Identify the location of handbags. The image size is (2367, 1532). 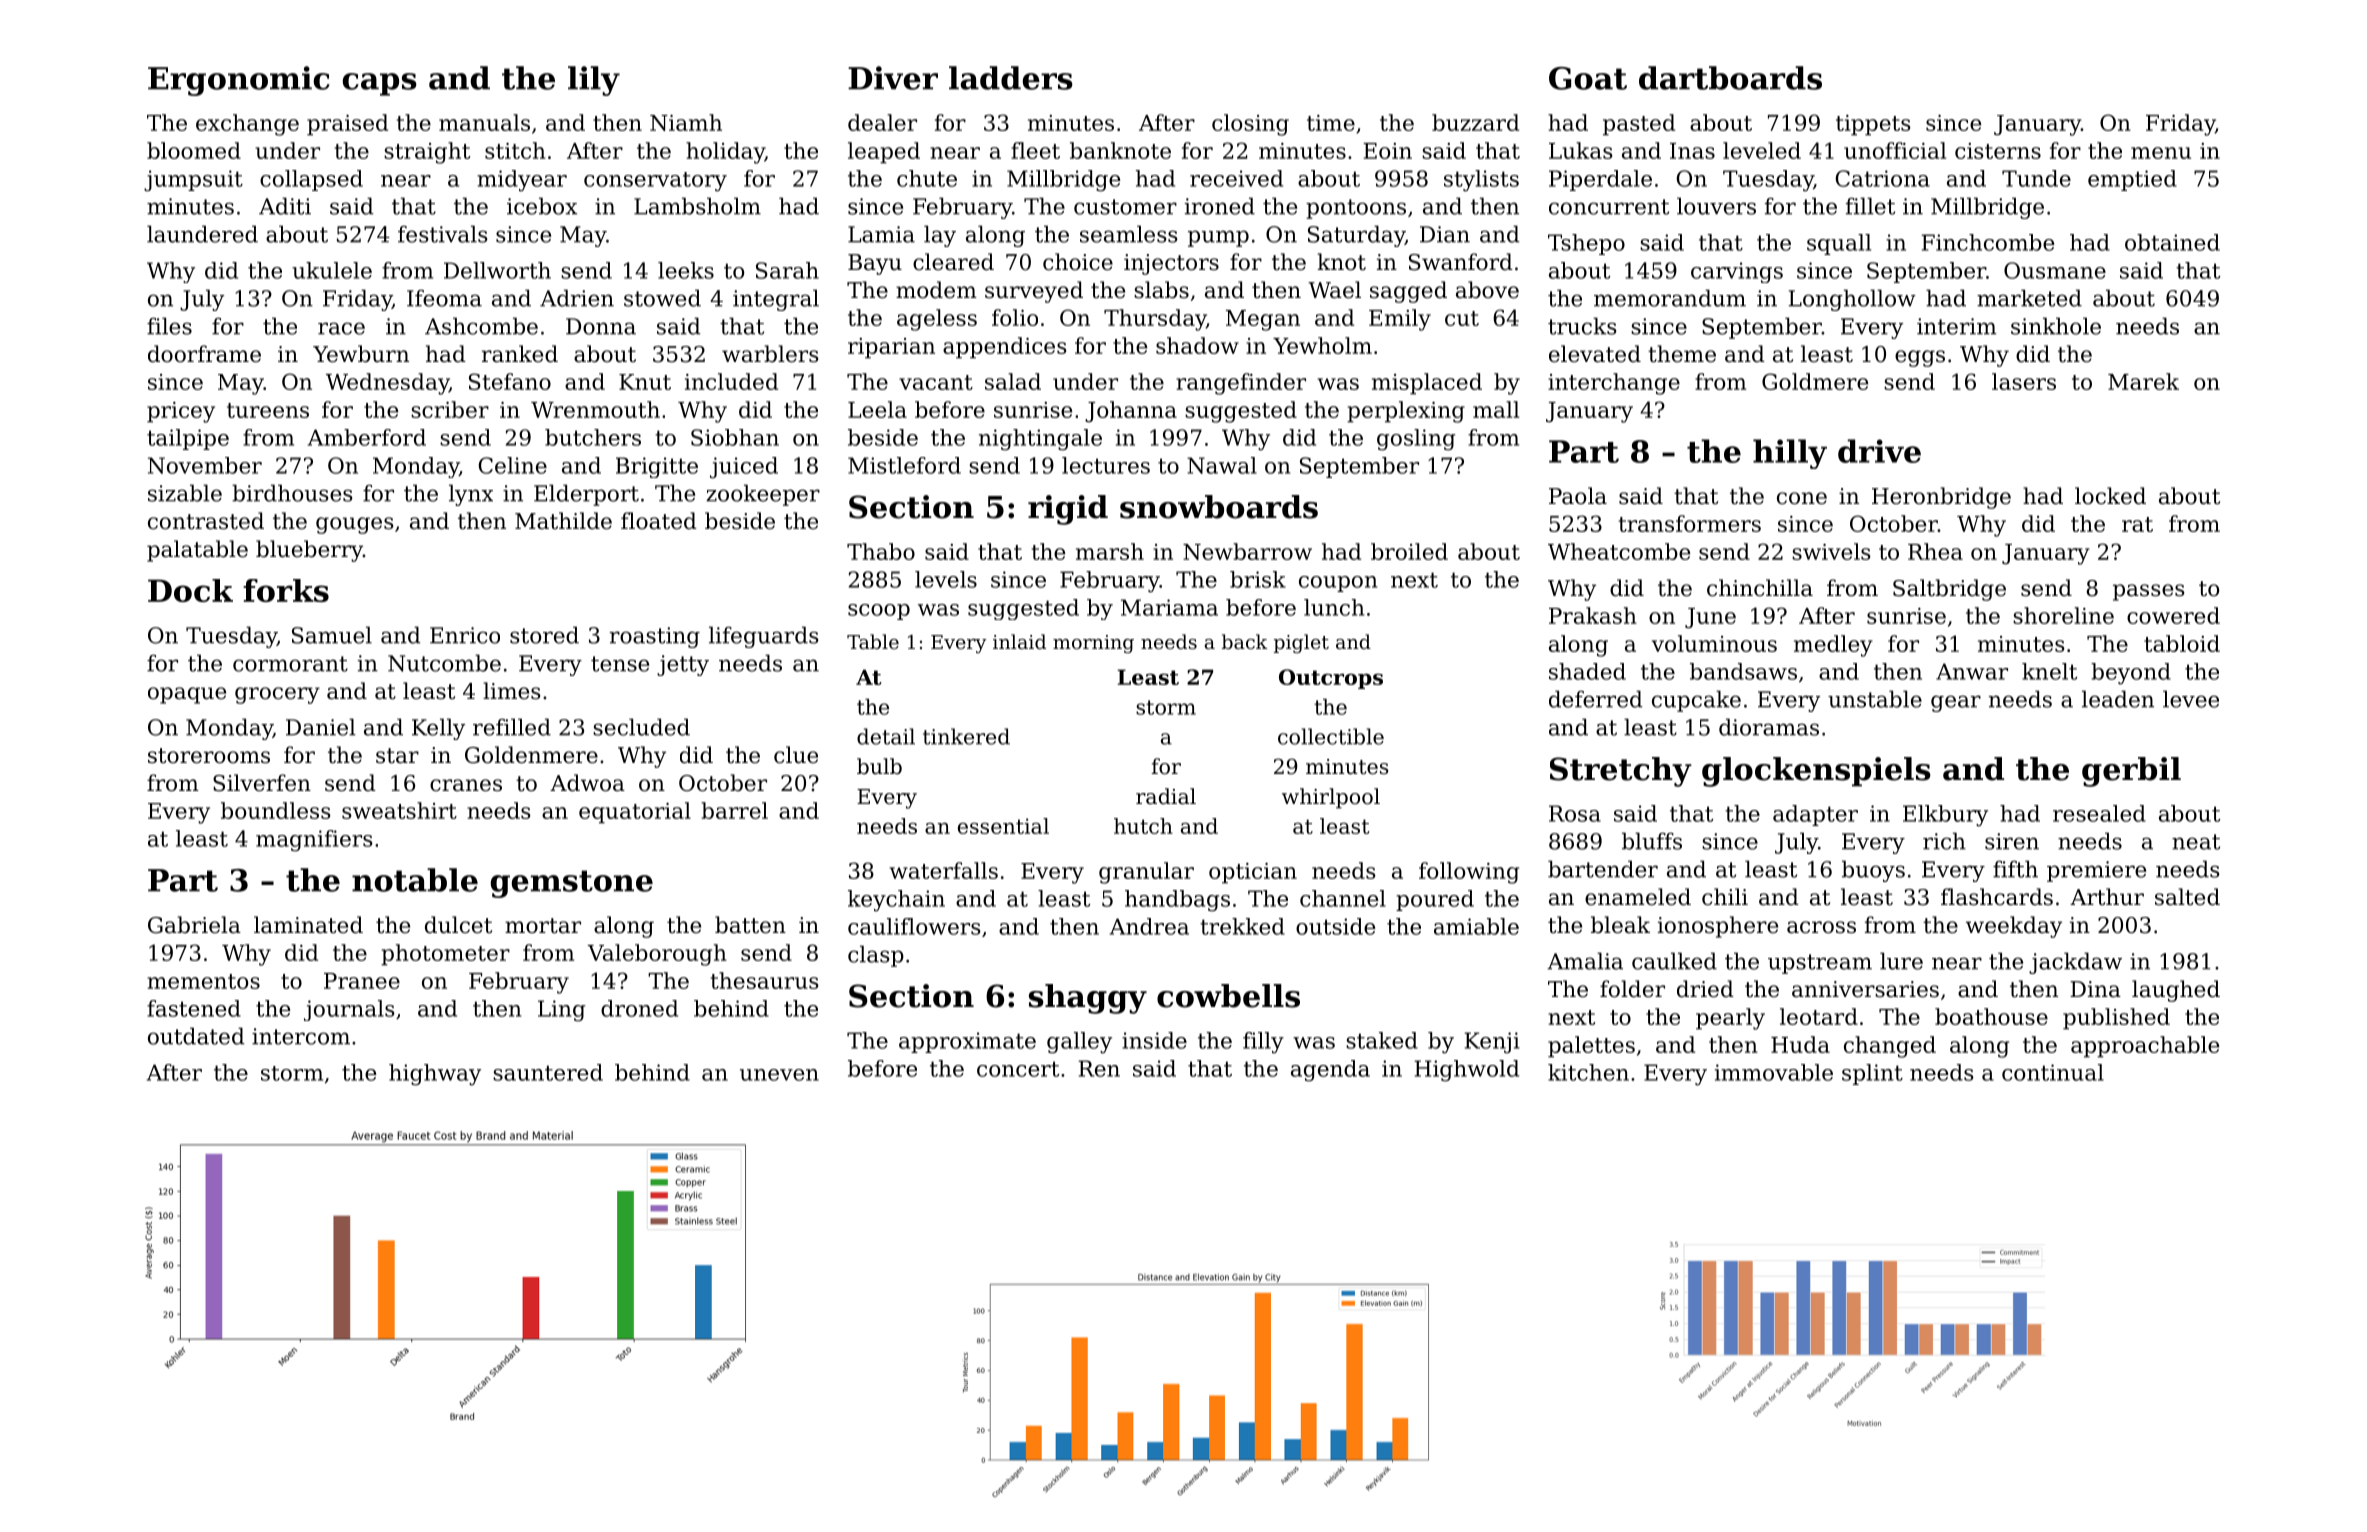
(1177, 901).
